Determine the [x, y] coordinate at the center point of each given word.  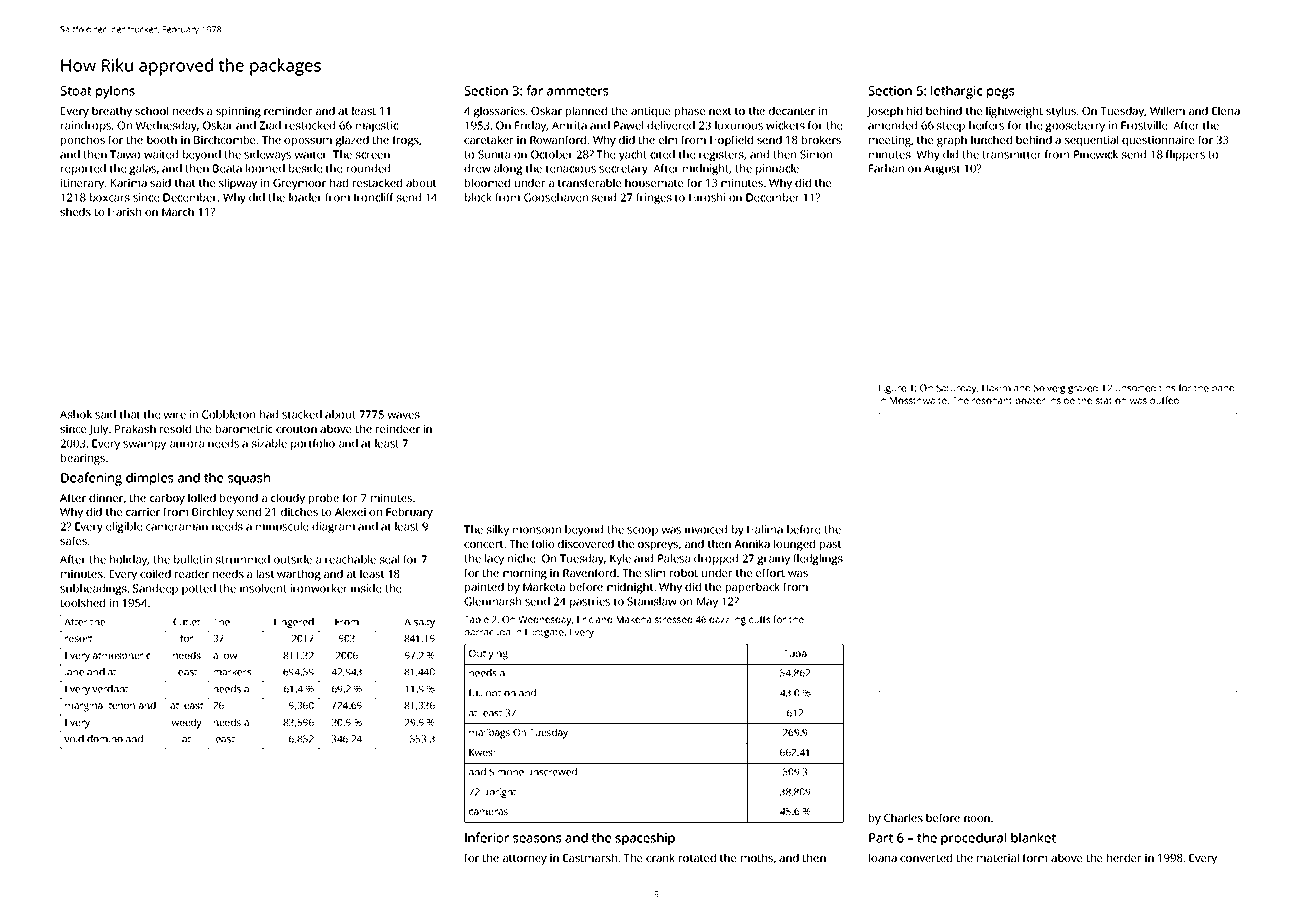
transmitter [1012, 154]
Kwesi [482, 752]
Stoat [76, 91]
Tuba [795, 653]
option [501, 694]
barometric [244, 428]
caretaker [489, 139]
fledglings [818, 559]
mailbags [489, 733]
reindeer [398, 428]
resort [79, 639]
